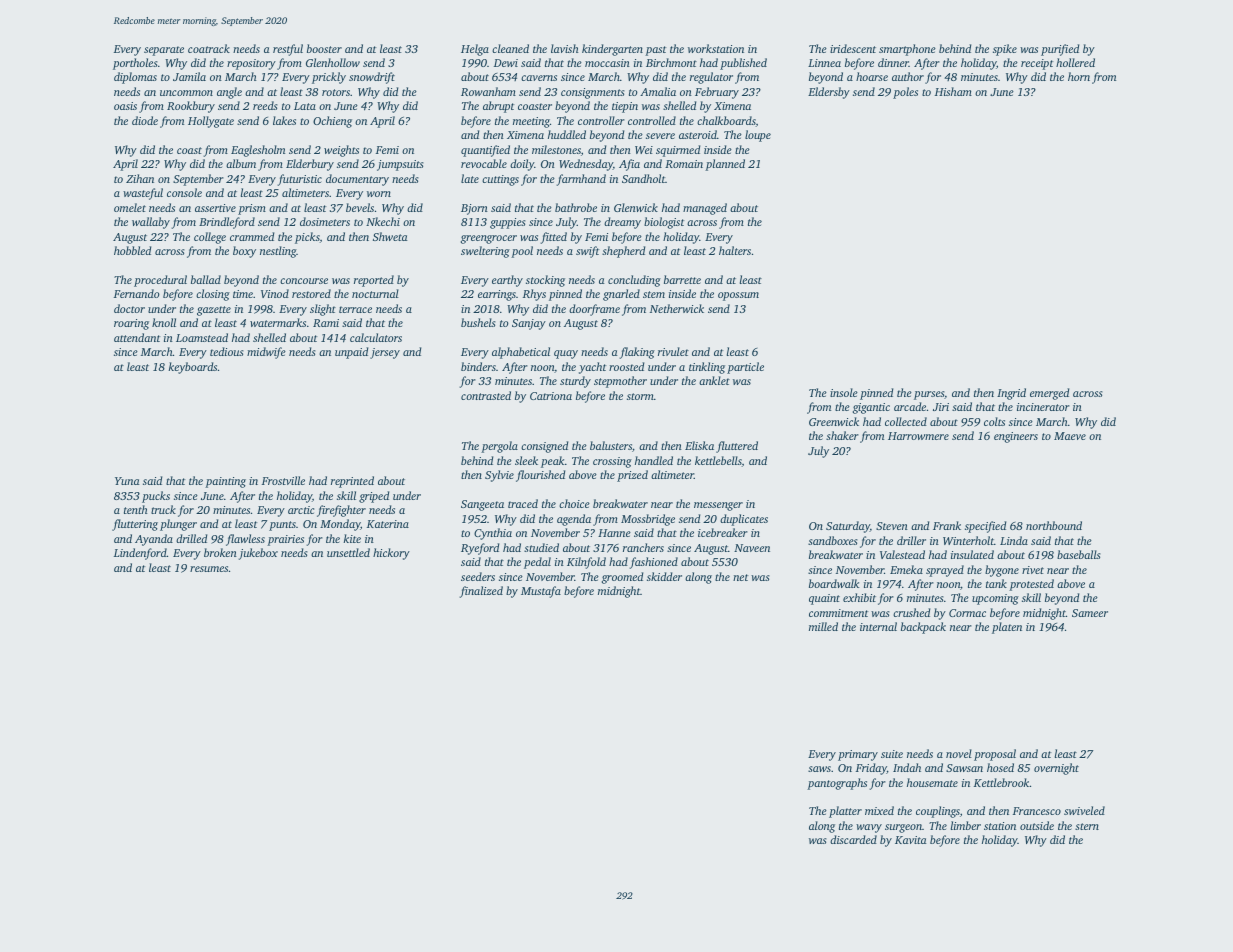 The image size is (1233, 952). Describe the element at coordinates (324, 48) in the screenshot. I see `booster` at that location.
